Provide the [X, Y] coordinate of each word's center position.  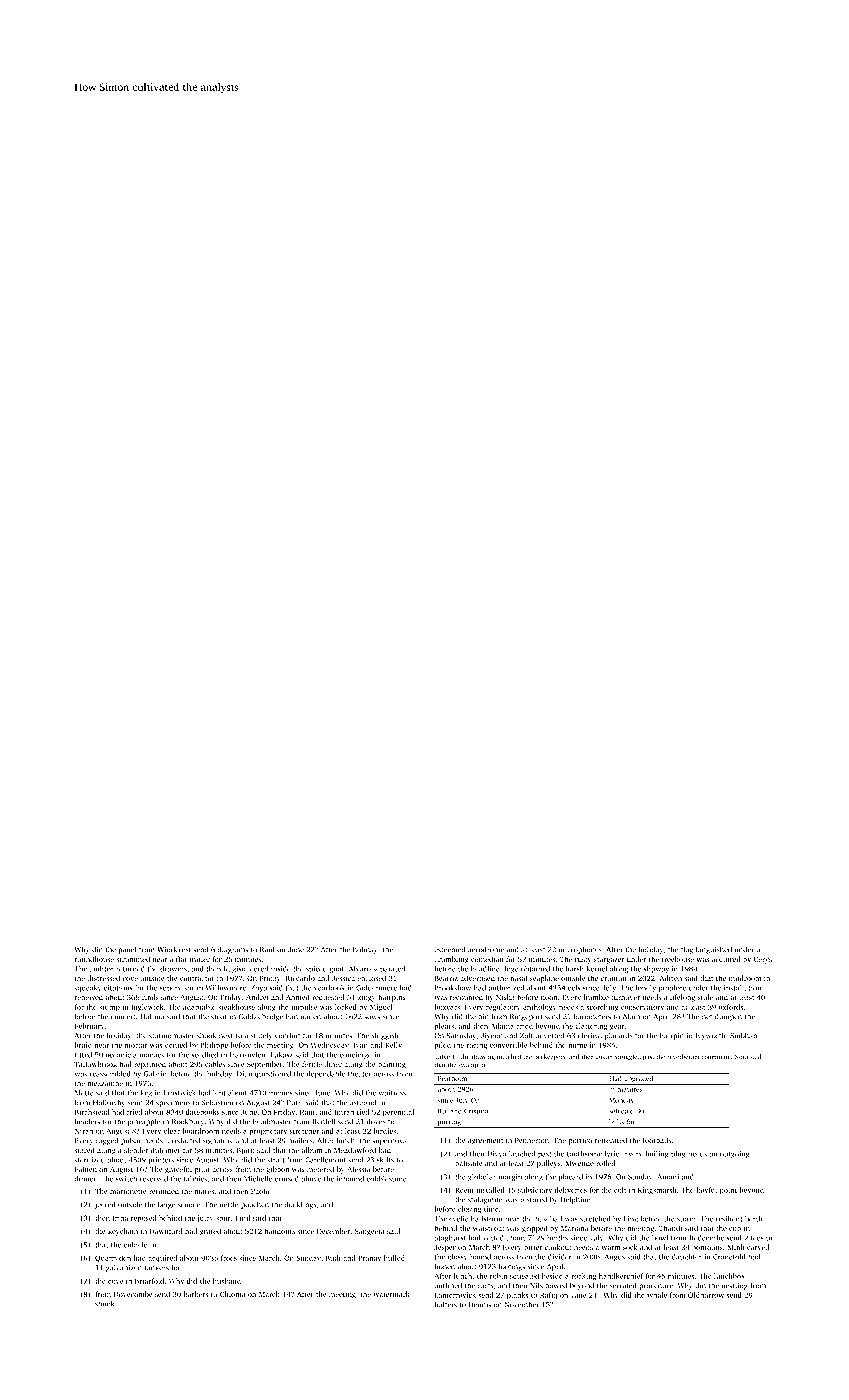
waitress [392, 1093]
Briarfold [149, 1281]
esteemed [449, 949]
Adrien [670, 978]
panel [127, 950]
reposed [143, 1219]
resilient [729, 1219]
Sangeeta [370, 1232]
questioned [273, 1074]
